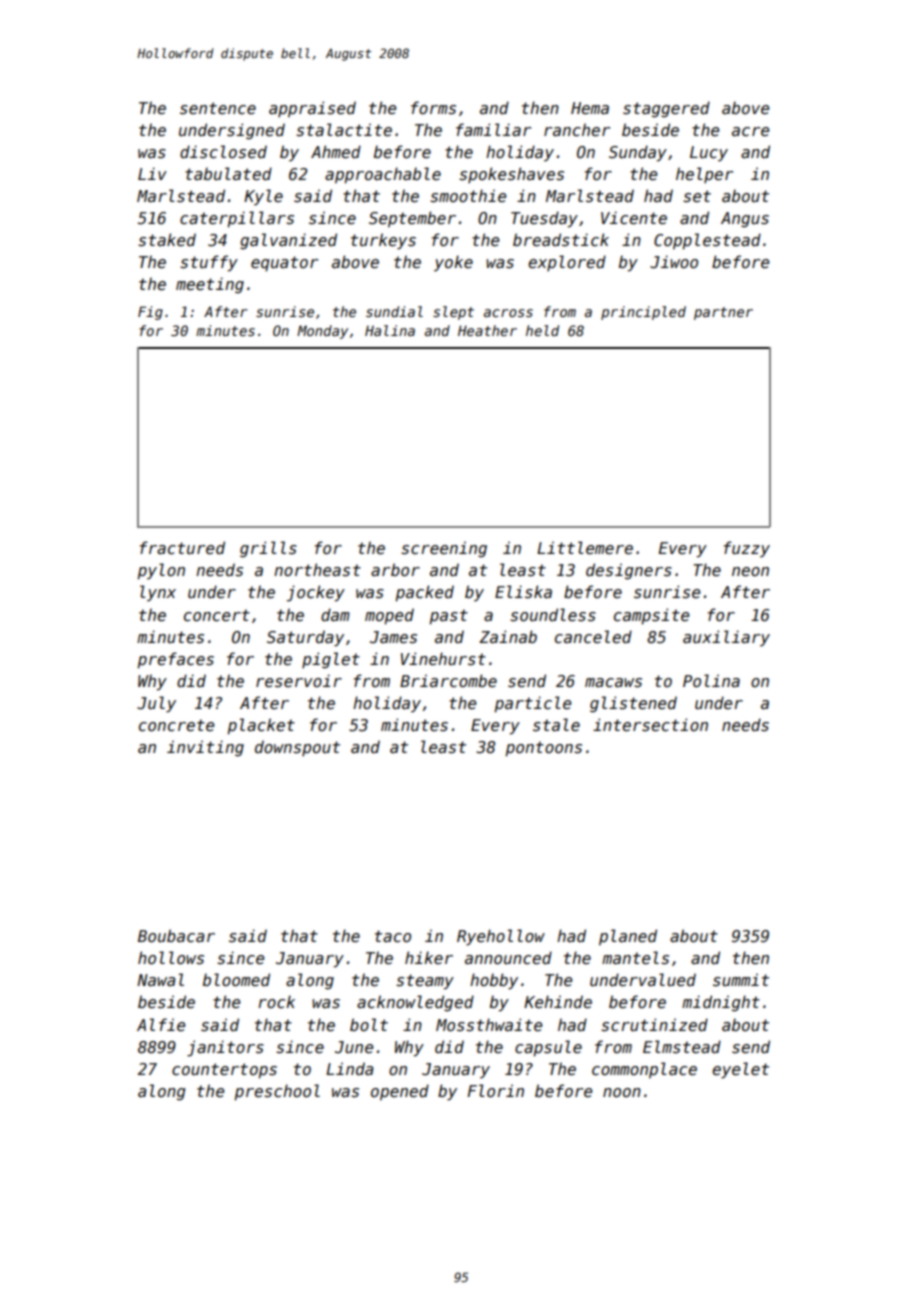 The image size is (908, 1316). I want to click on Nawal, so click(160, 979).
